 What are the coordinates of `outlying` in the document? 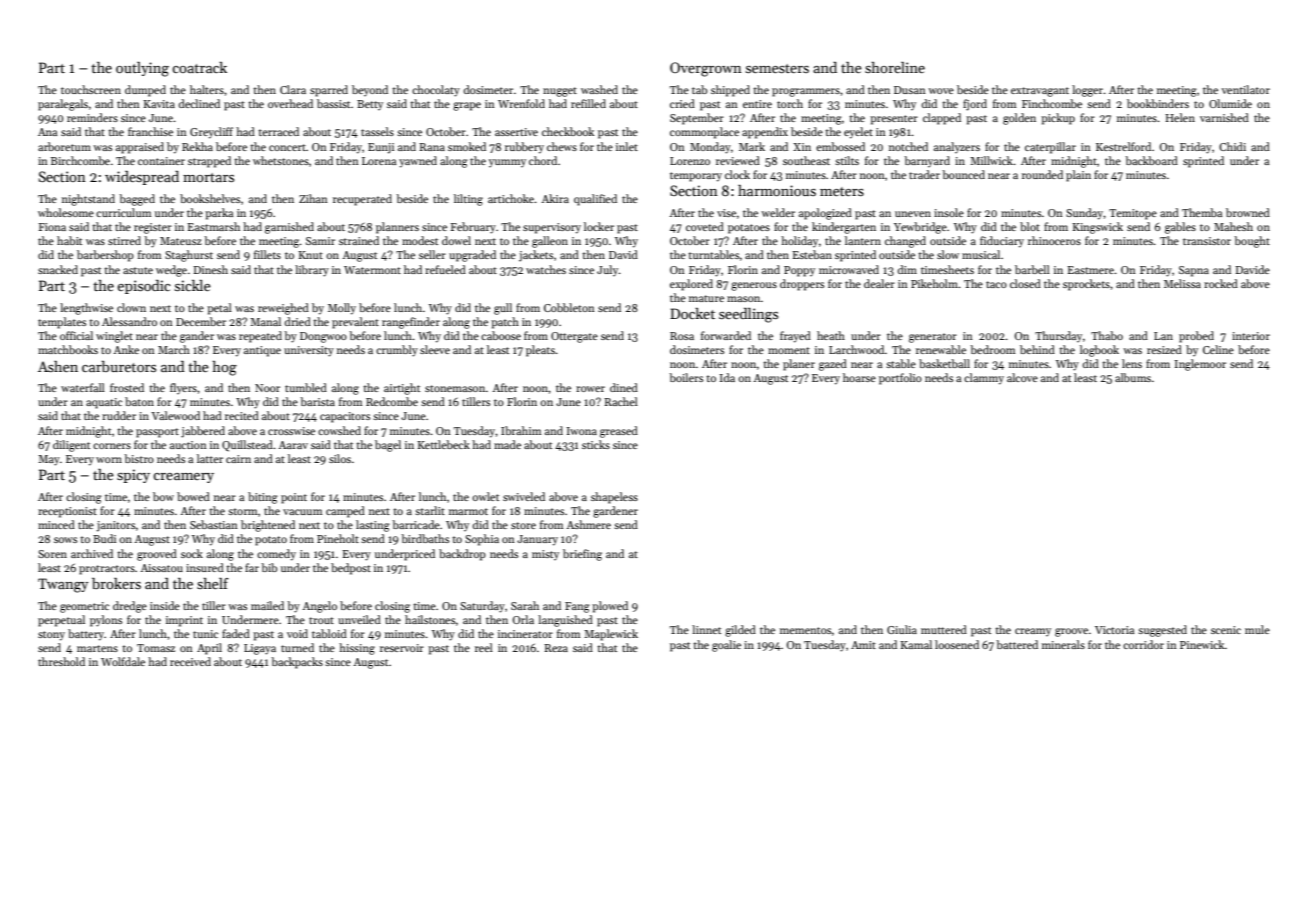 It's located at (142, 69).
